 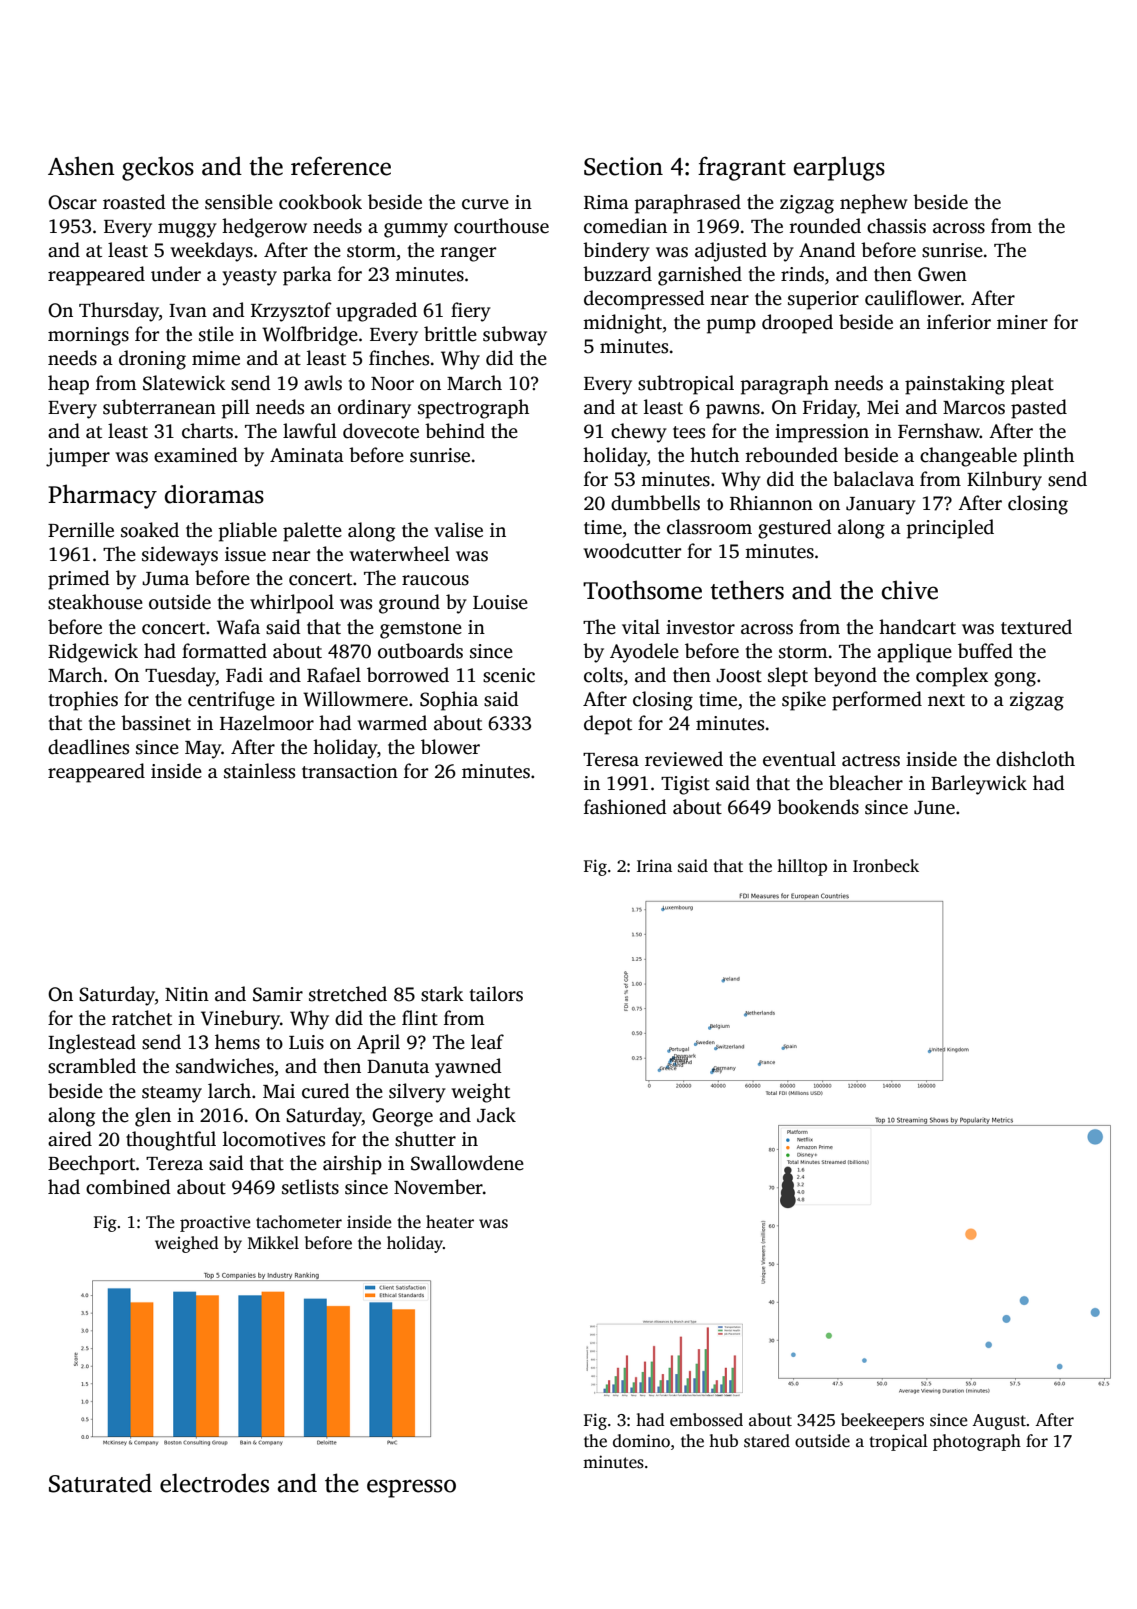 What do you see at coordinates (886, 866) in the screenshot?
I see `Ironbeck` at bounding box center [886, 866].
